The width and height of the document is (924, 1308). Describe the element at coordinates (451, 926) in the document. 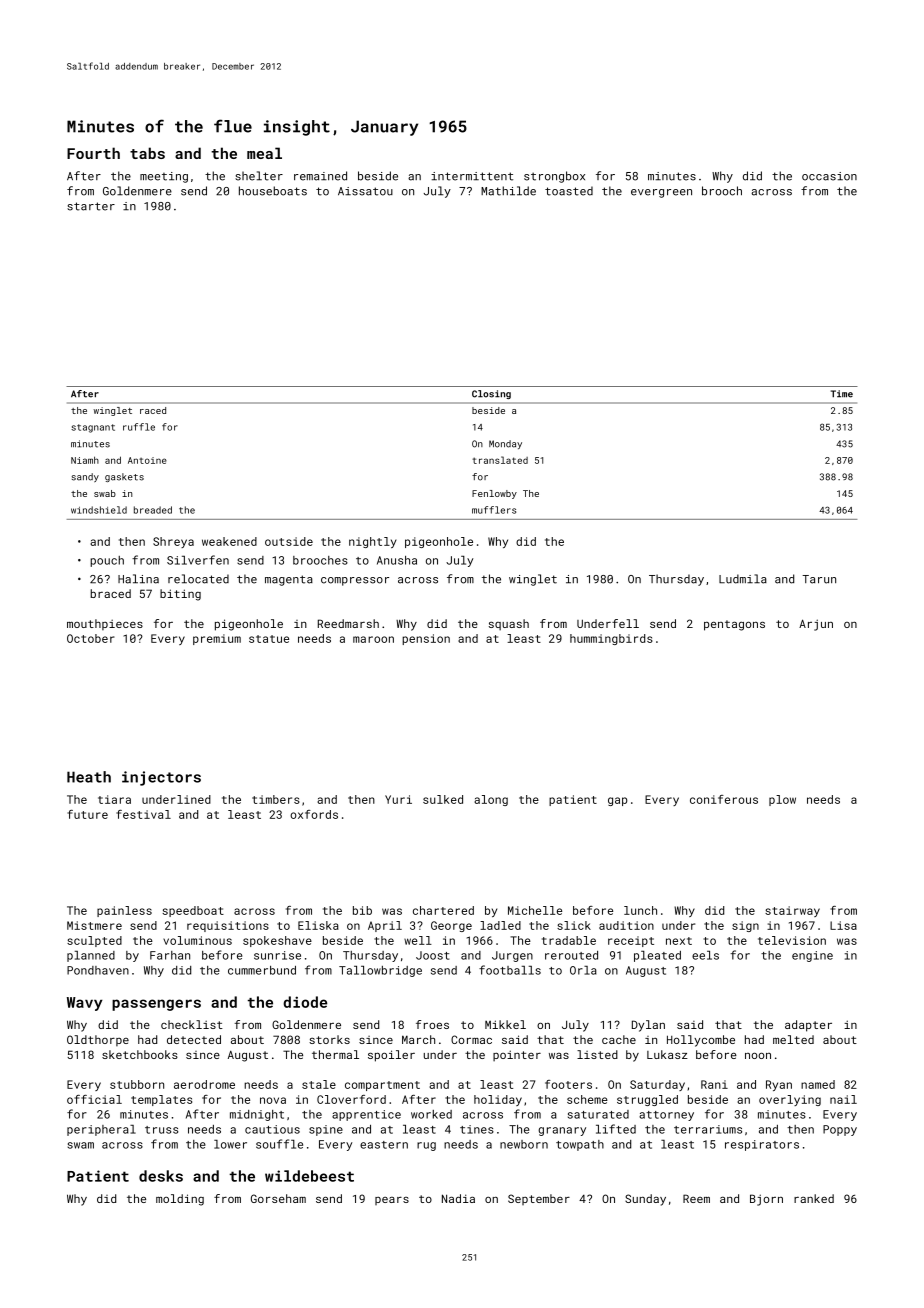

I see `George` at that location.
